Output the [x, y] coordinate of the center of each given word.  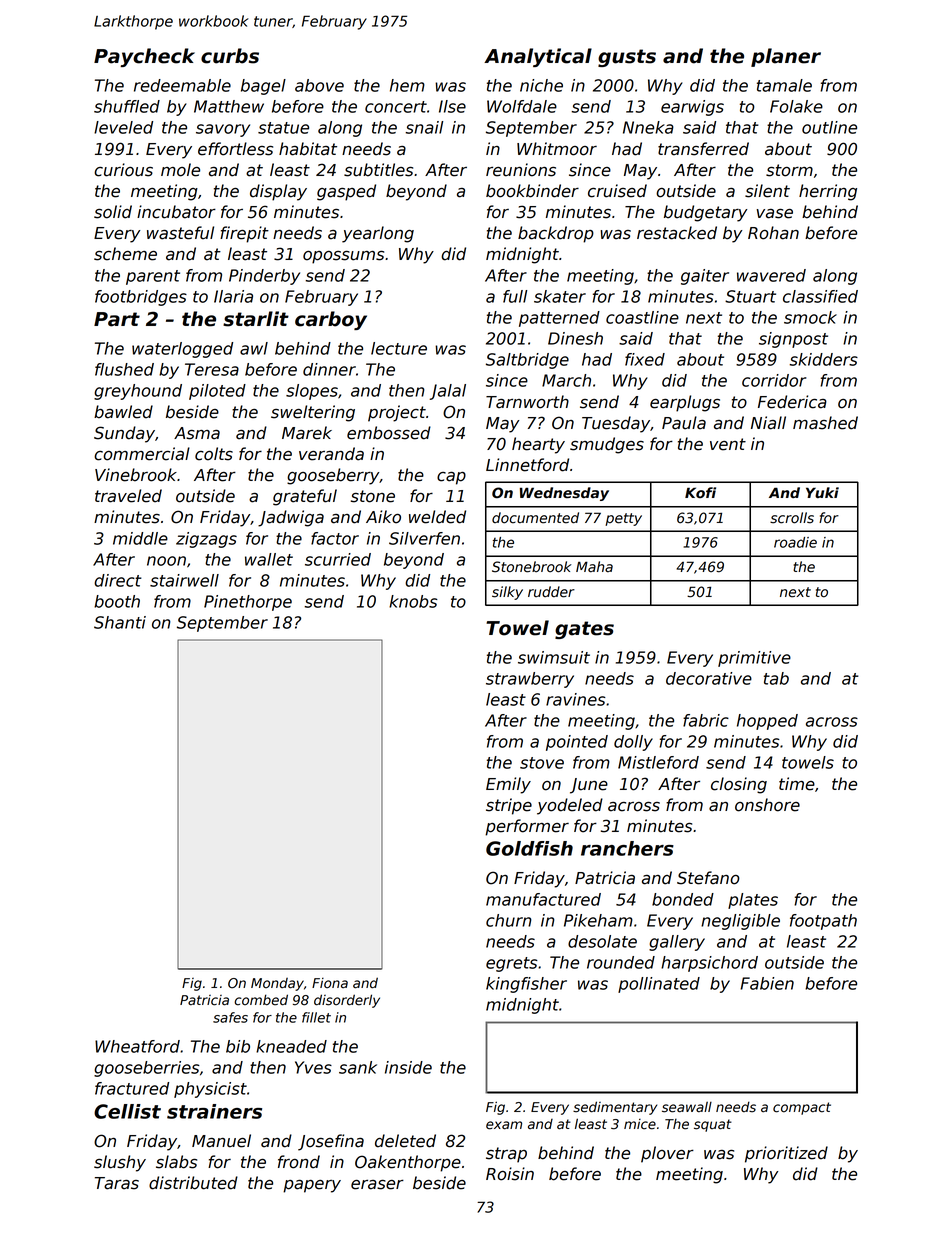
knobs [413, 601]
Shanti [120, 622]
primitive [754, 659]
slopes [312, 392]
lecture [399, 348]
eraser [377, 1184]
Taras [117, 1183]
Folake [796, 106]
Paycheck [144, 57]
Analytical [538, 57]
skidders [824, 359]
